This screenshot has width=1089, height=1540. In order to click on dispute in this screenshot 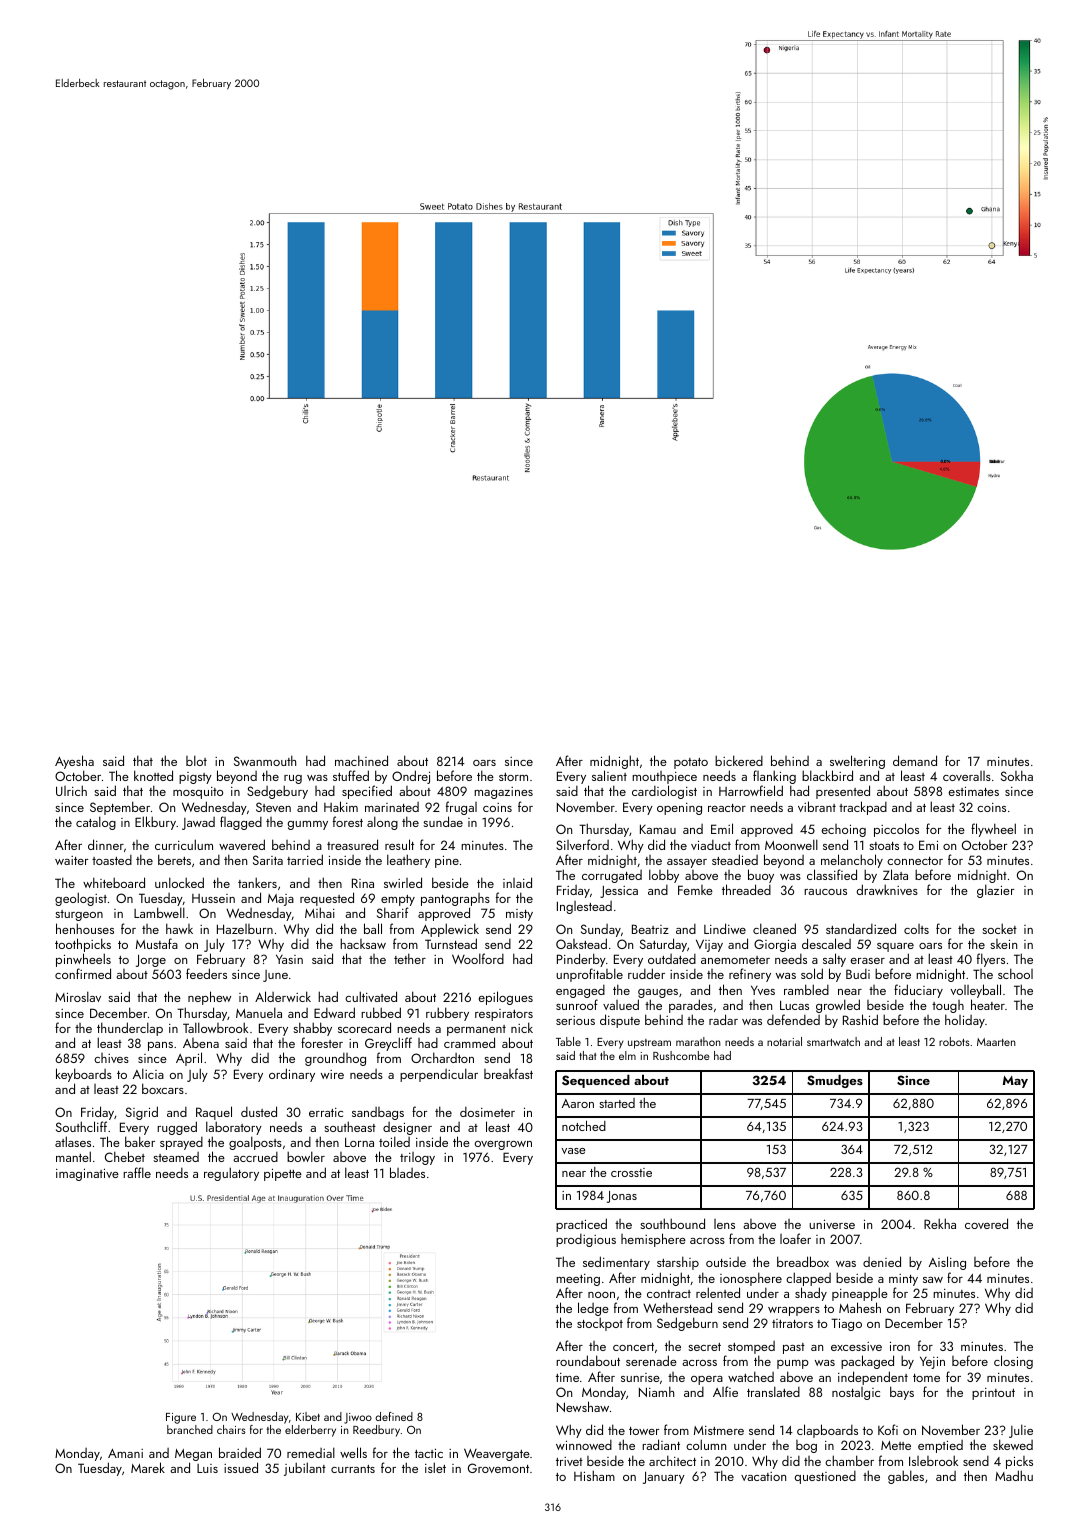, I will do `click(620, 1021)`.
